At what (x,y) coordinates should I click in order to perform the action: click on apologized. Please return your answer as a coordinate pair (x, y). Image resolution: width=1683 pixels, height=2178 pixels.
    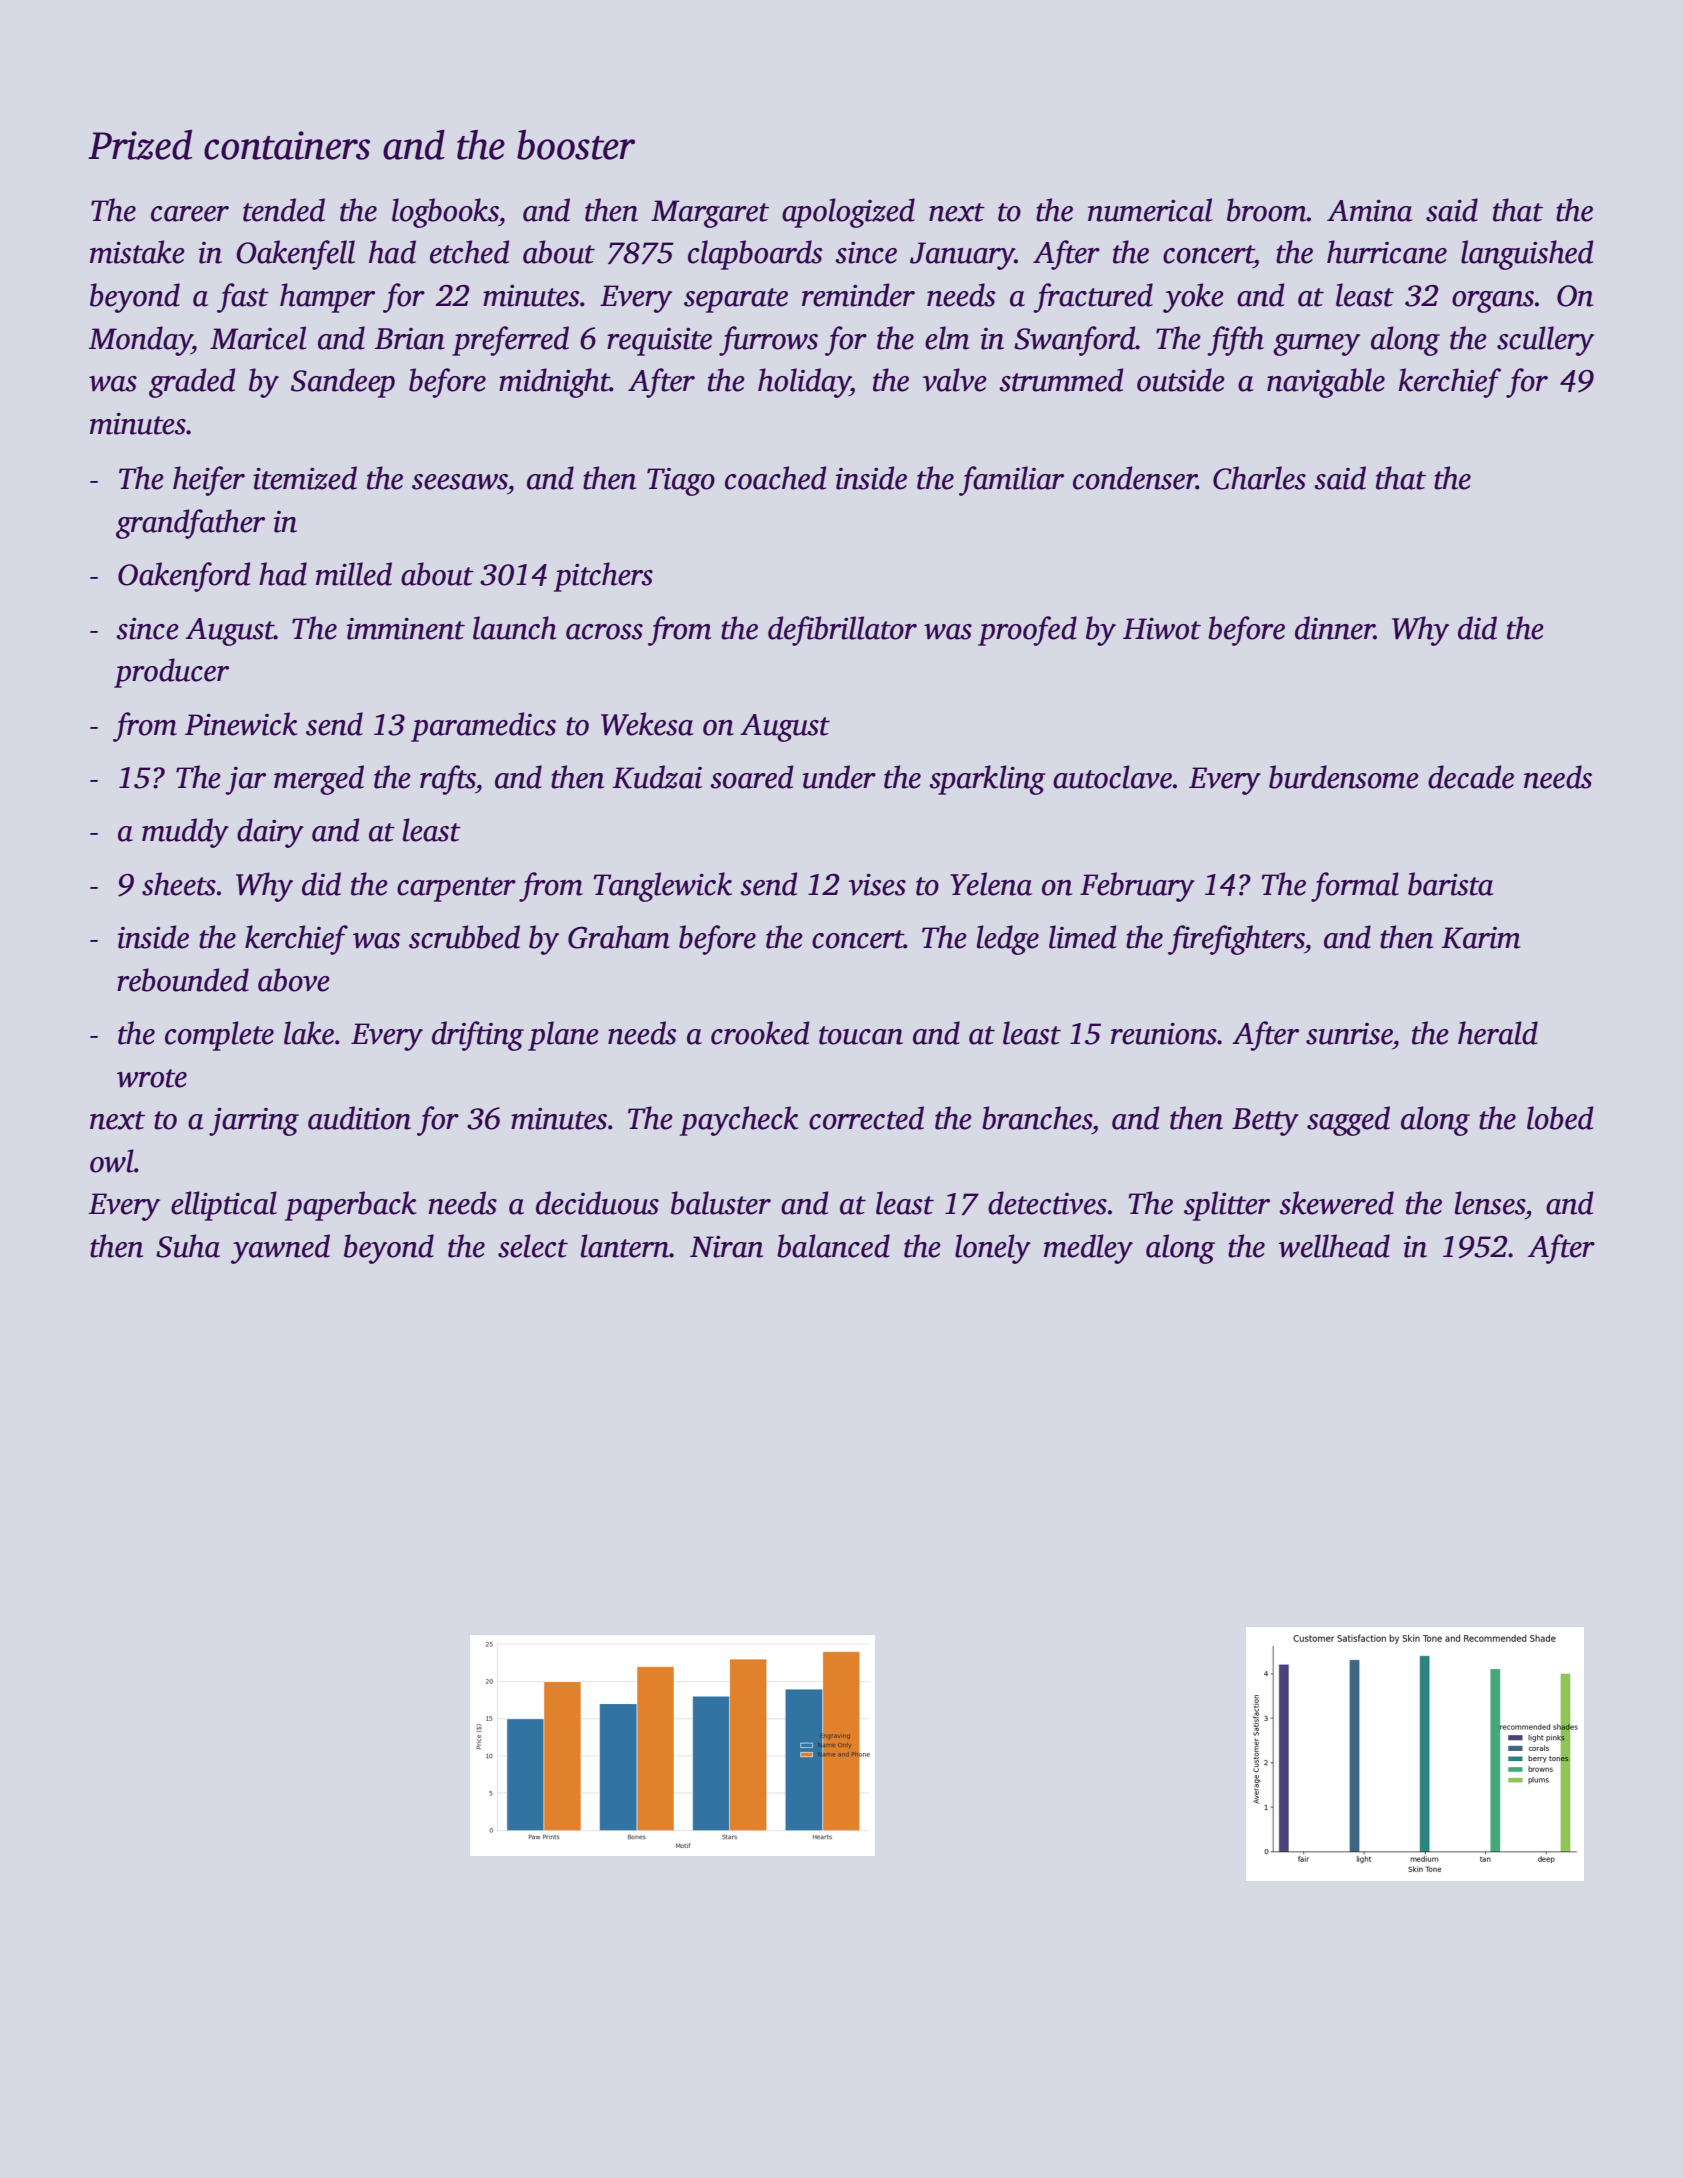
    Looking at the image, I should click on (848, 213).
